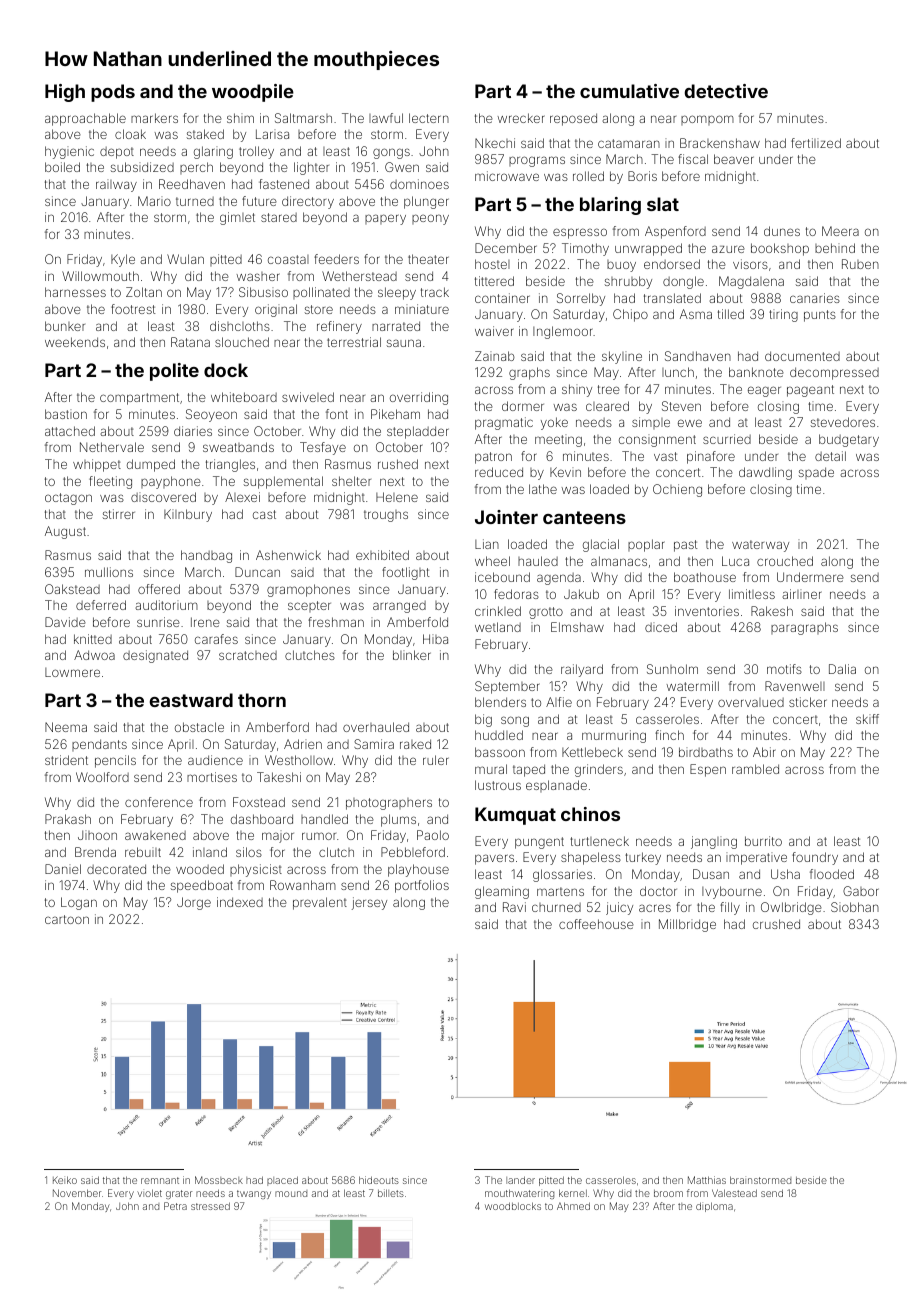  Describe the element at coordinates (279, 217) in the image. I see `stared` at that location.
